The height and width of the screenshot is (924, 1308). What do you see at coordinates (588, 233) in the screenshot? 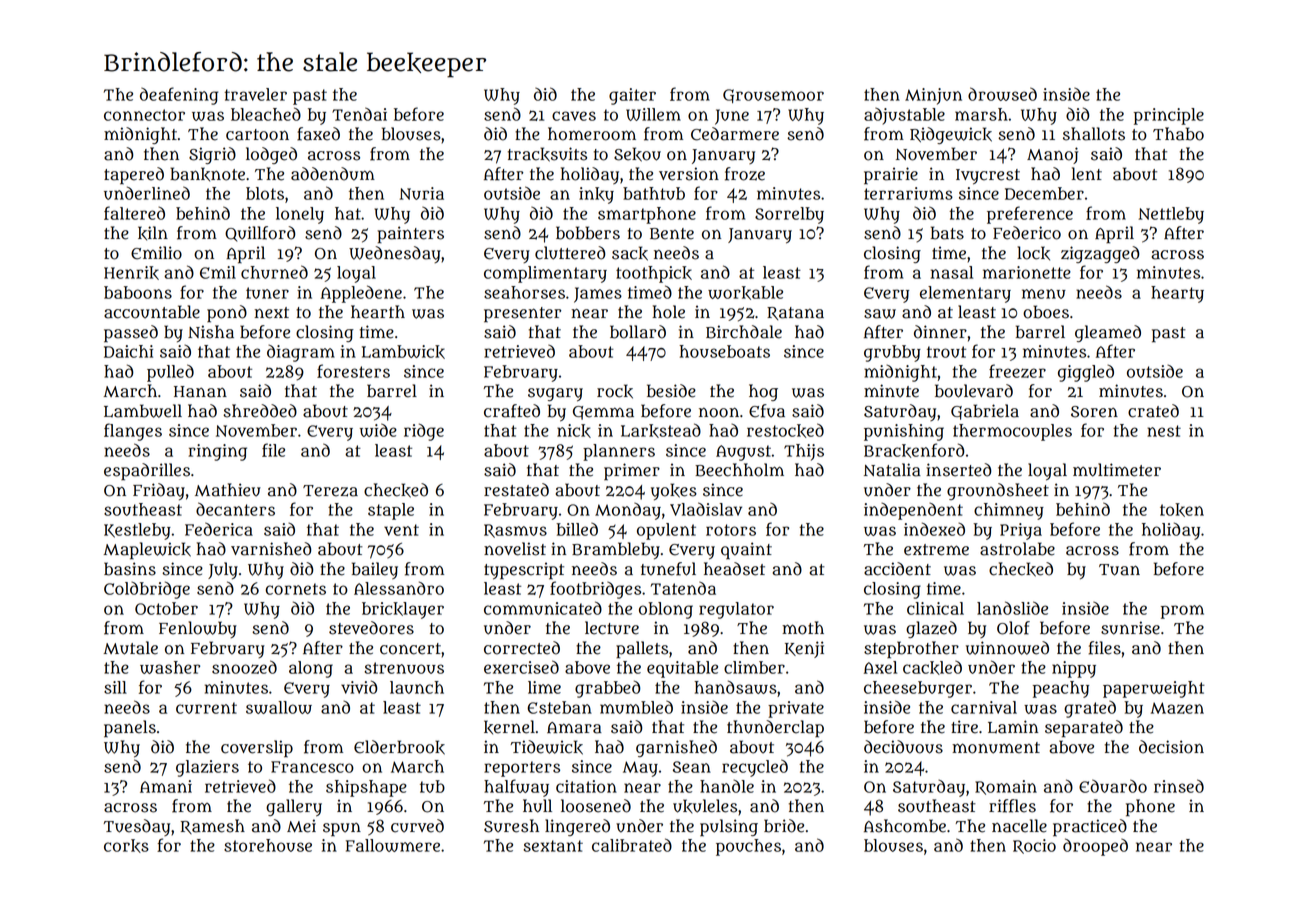
I see `bobbers` at bounding box center [588, 233].
